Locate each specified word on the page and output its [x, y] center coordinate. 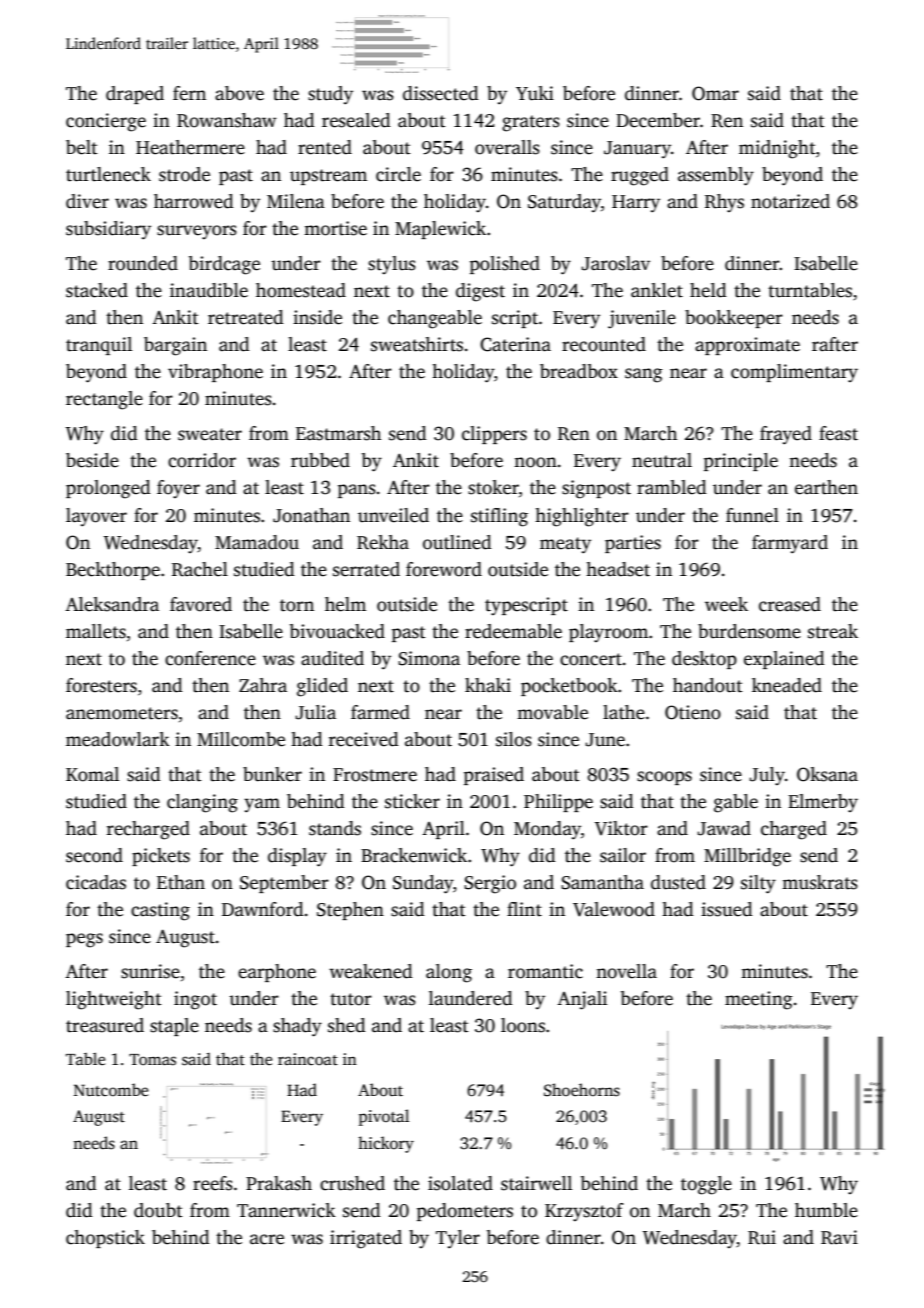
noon [535, 462]
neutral [662, 460]
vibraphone [215, 373]
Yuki [535, 93]
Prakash [279, 1183]
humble [826, 1210]
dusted [678, 882]
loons [523, 1025]
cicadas [96, 882]
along [449, 973]
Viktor [621, 828]
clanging [202, 803]
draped [135, 95]
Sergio [490, 884]
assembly [716, 176]
